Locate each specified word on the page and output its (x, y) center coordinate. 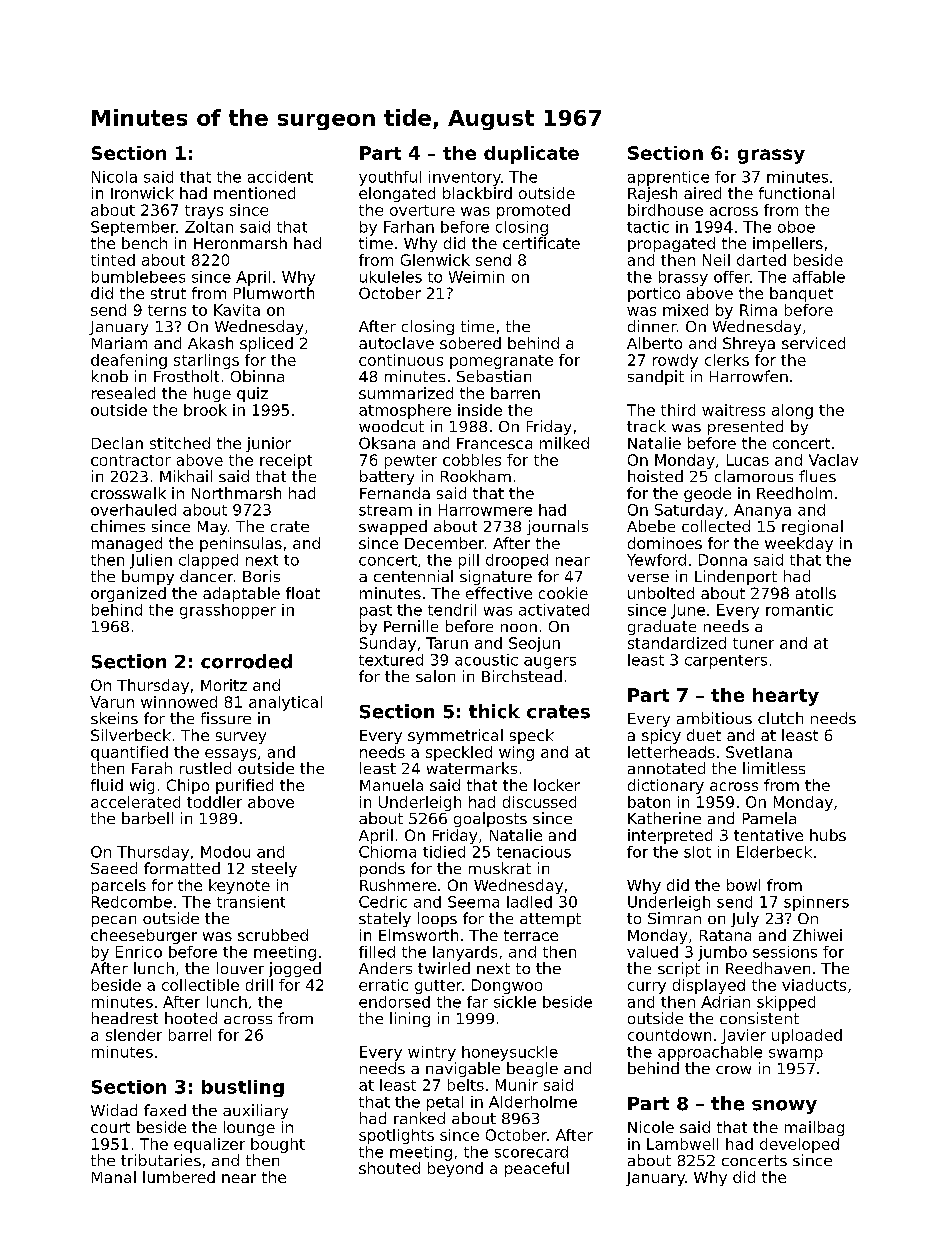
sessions (785, 952)
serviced (813, 343)
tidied (444, 852)
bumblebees (138, 277)
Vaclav (833, 460)
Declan (117, 443)
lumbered (179, 1177)
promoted (533, 211)
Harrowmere (485, 510)
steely (274, 869)
